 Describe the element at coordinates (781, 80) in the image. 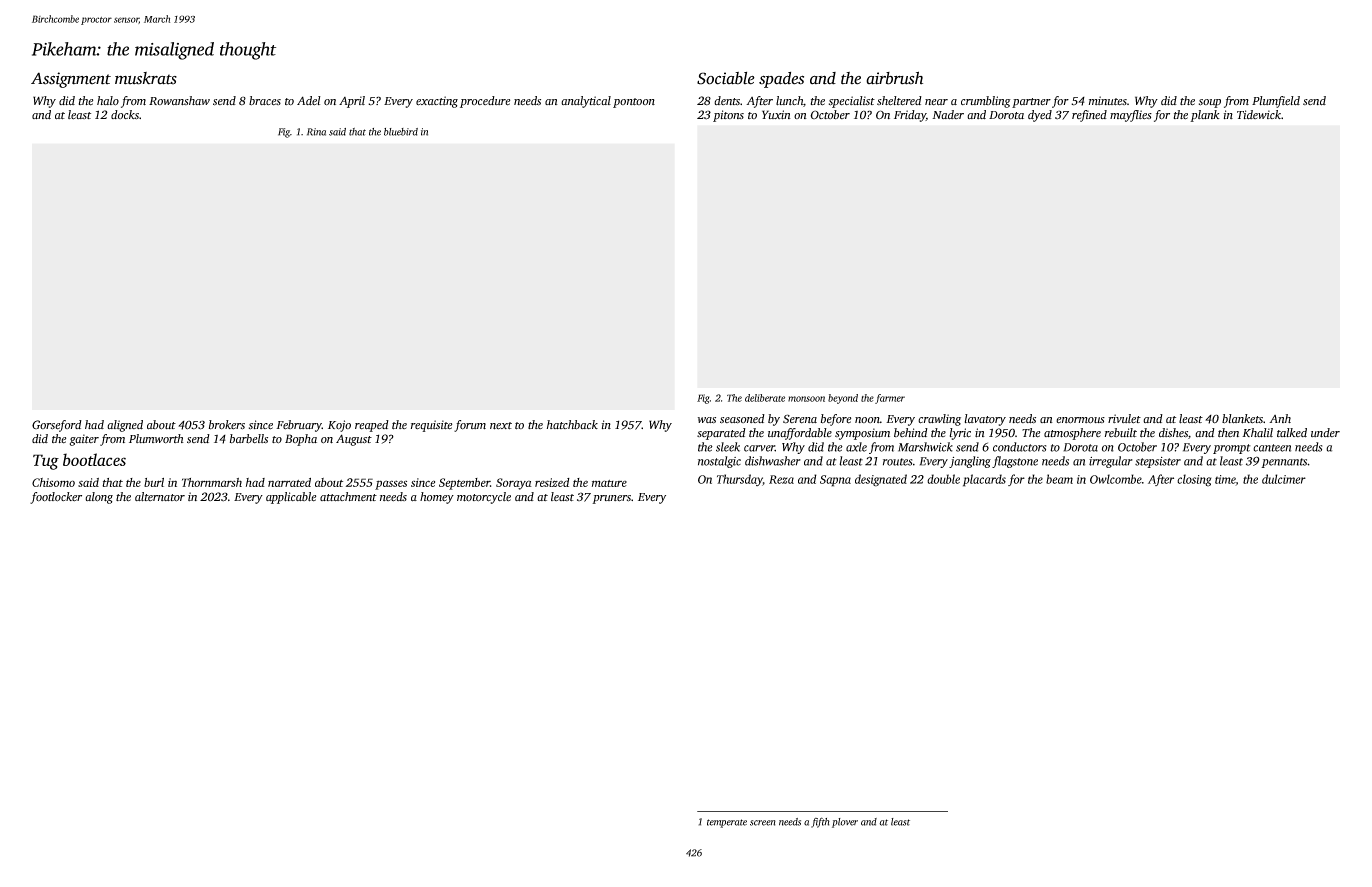

I see `spades` at that location.
